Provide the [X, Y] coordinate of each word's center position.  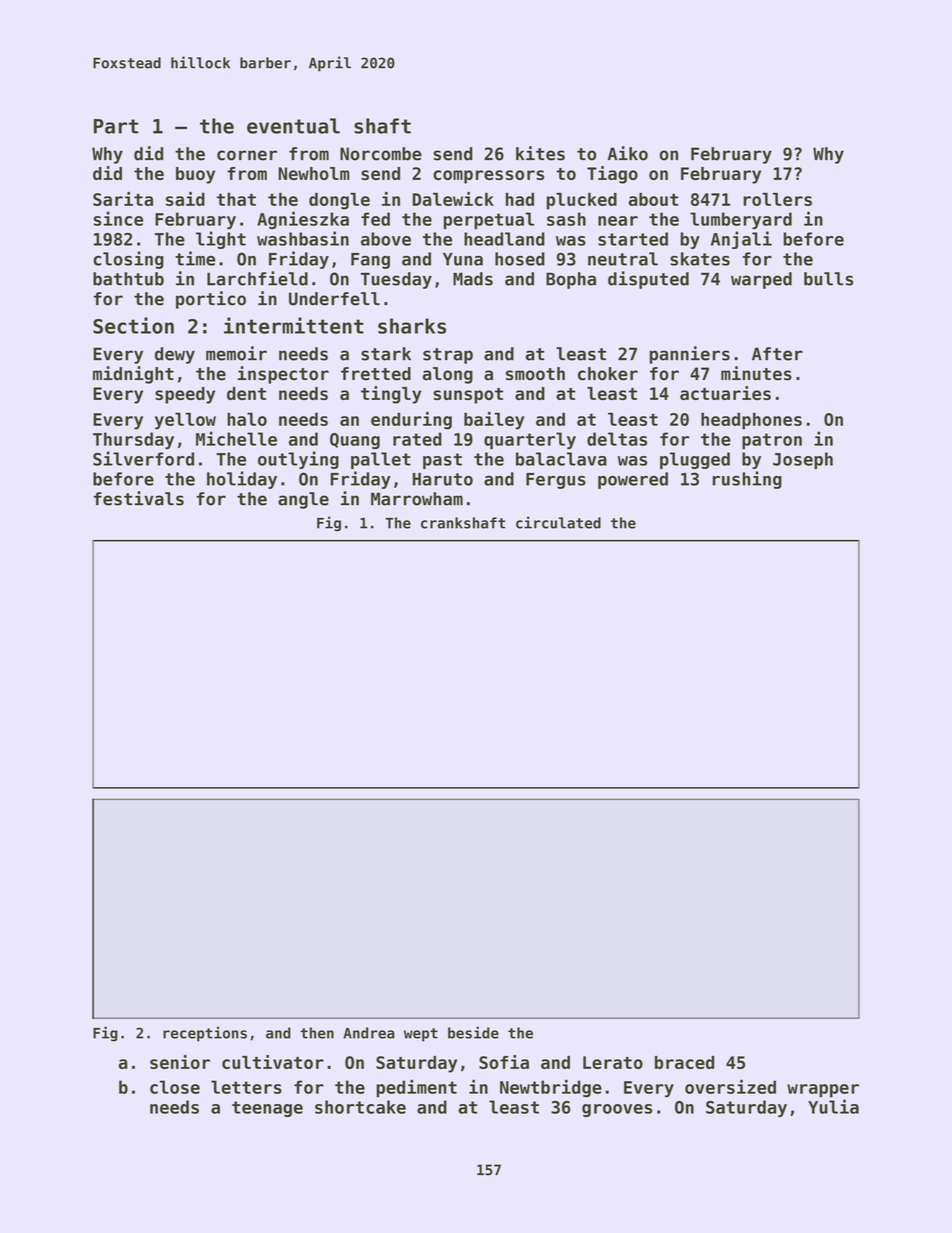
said [185, 199]
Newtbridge [551, 1088]
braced [684, 1062]
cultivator [273, 1062]
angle [303, 500]
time [195, 258]
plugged [695, 460]
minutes [756, 373]
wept [421, 1035]
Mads [473, 279]
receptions [205, 1034]
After [777, 354]
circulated [558, 522]
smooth [535, 374]
